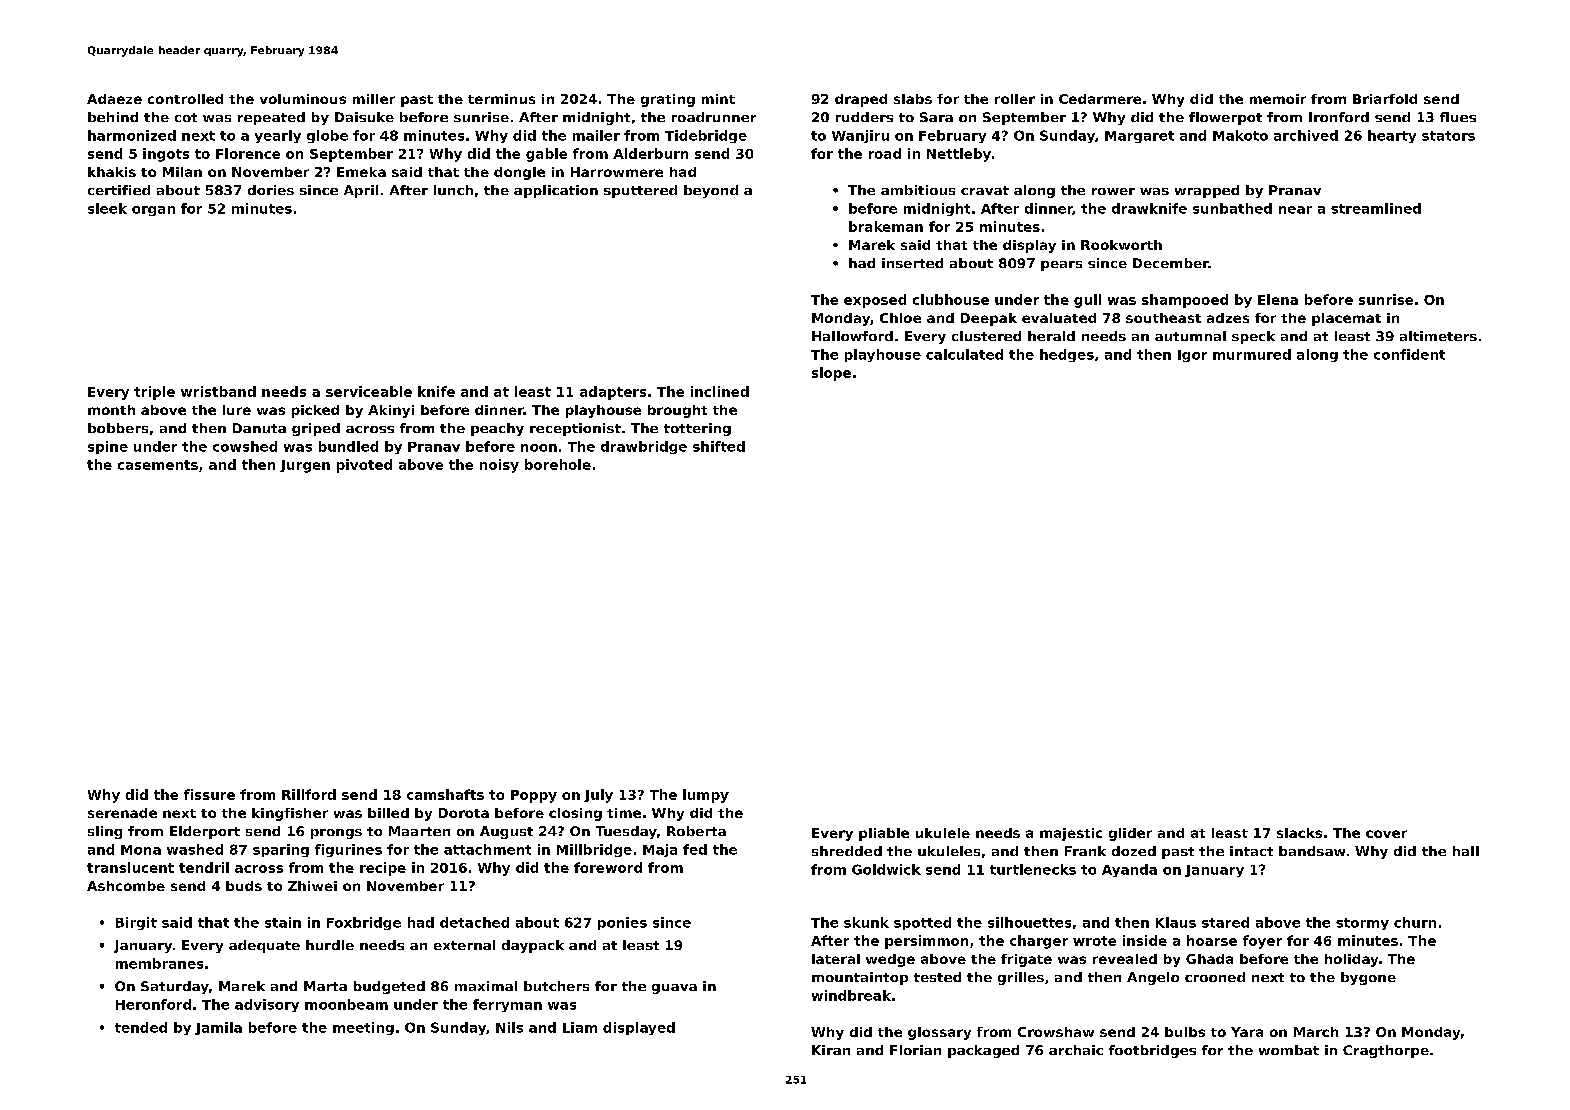 The image size is (1570, 1110). Describe the element at coordinates (719, 446) in the document. I see `shifted` at that location.
